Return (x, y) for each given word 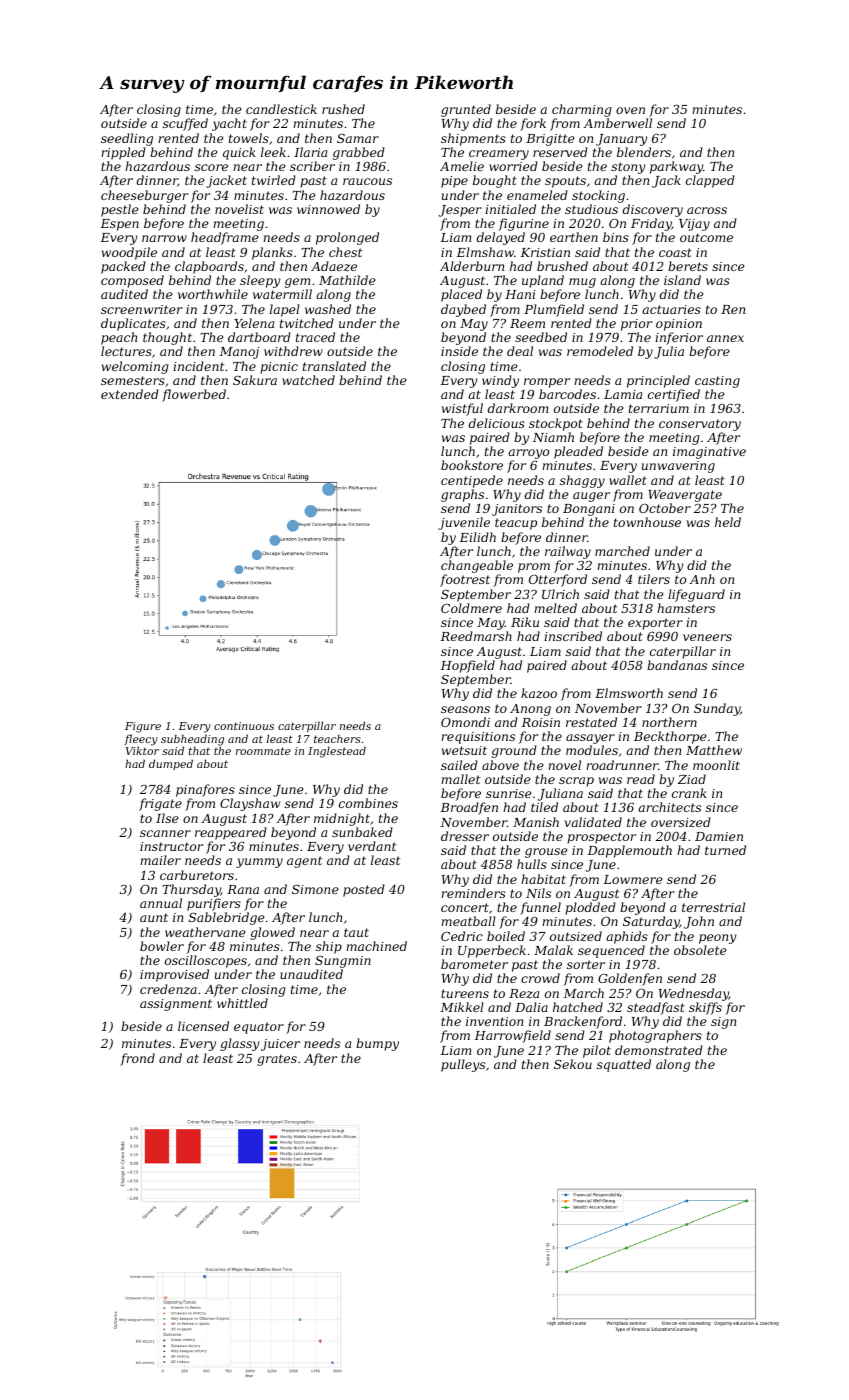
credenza (168, 989)
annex (725, 338)
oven (630, 110)
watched (308, 380)
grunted (466, 110)
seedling (127, 139)
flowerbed (194, 395)
